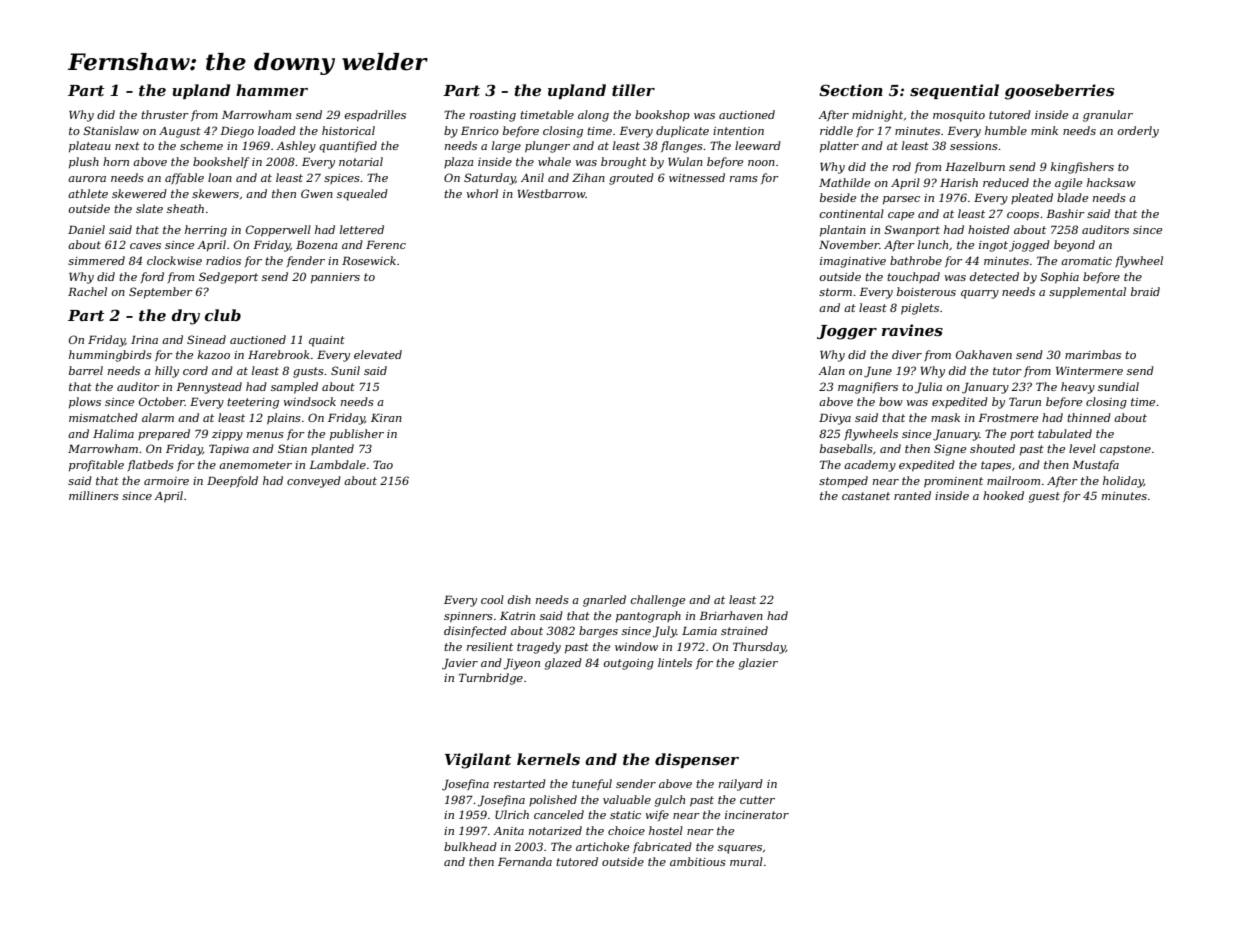 The height and width of the image is (952, 1233). What do you see at coordinates (624, 163) in the image?
I see `brought` at bounding box center [624, 163].
